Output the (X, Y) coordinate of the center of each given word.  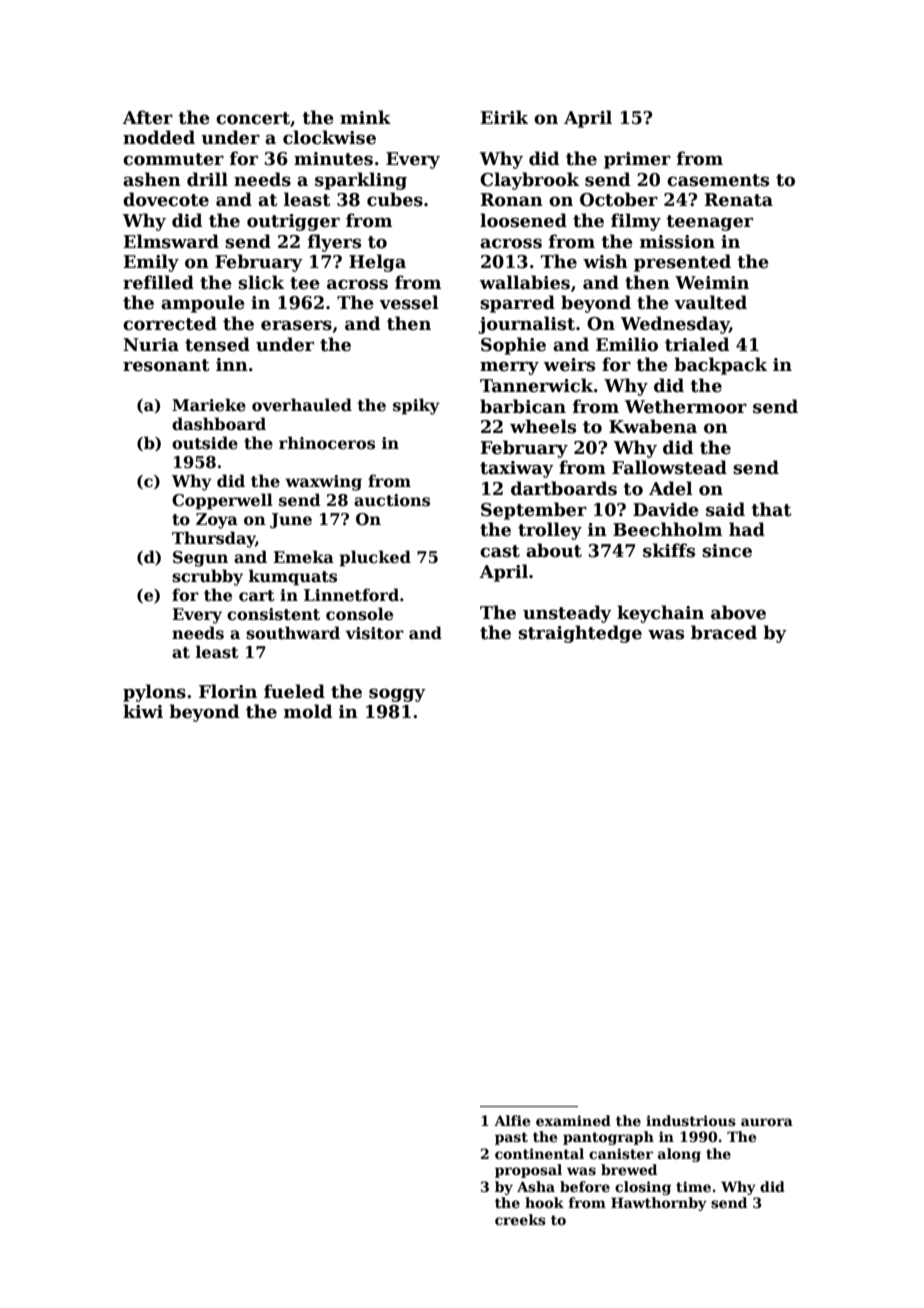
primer (637, 160)
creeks (520, 1219)
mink (365, 117)
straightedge (580, 634)
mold (308, 711)
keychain (660, 614)
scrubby (207, 577)
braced (724, 632)
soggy (397, 695)
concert (253, 118)
